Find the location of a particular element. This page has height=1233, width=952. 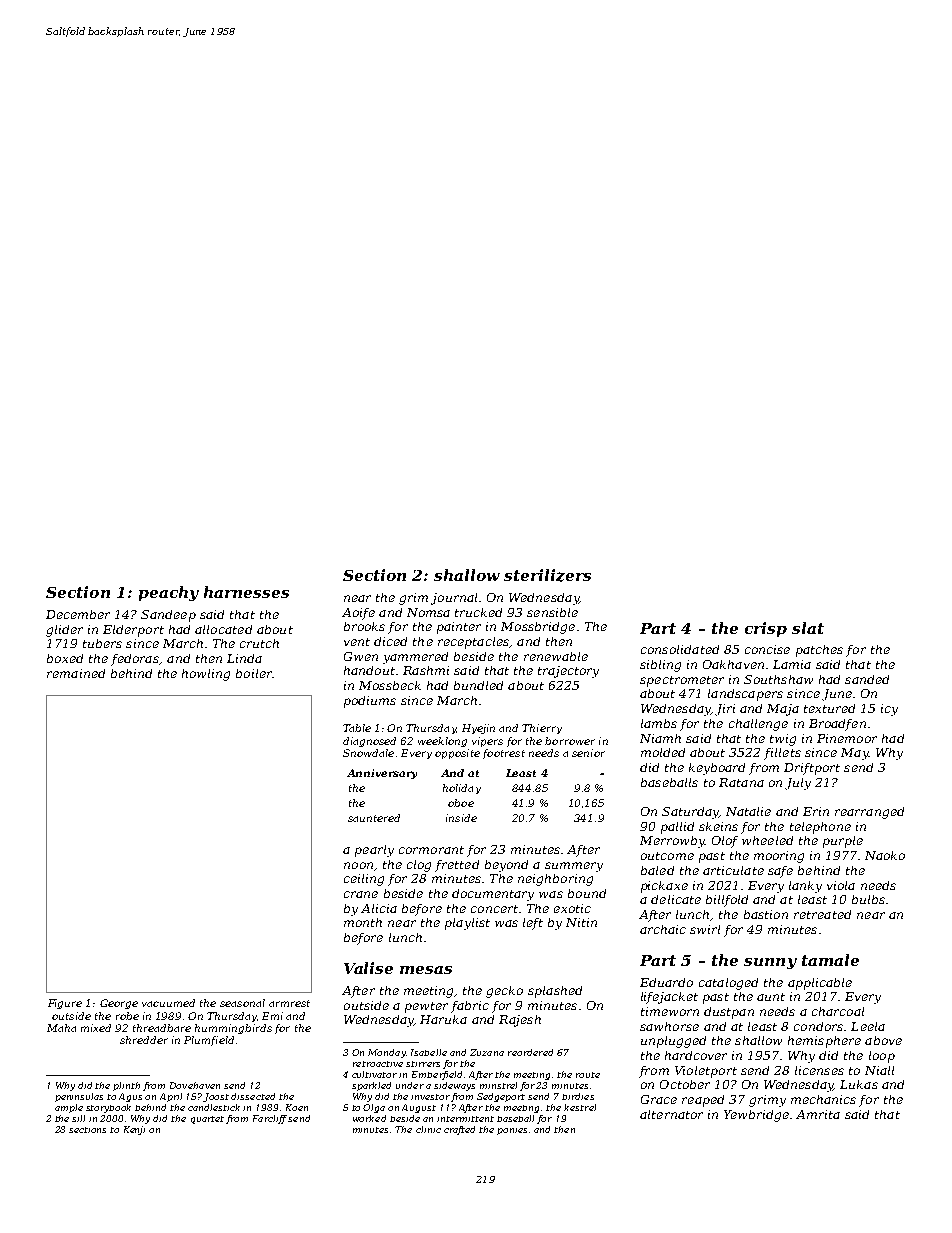

May is located at coordinates (855, 754).
